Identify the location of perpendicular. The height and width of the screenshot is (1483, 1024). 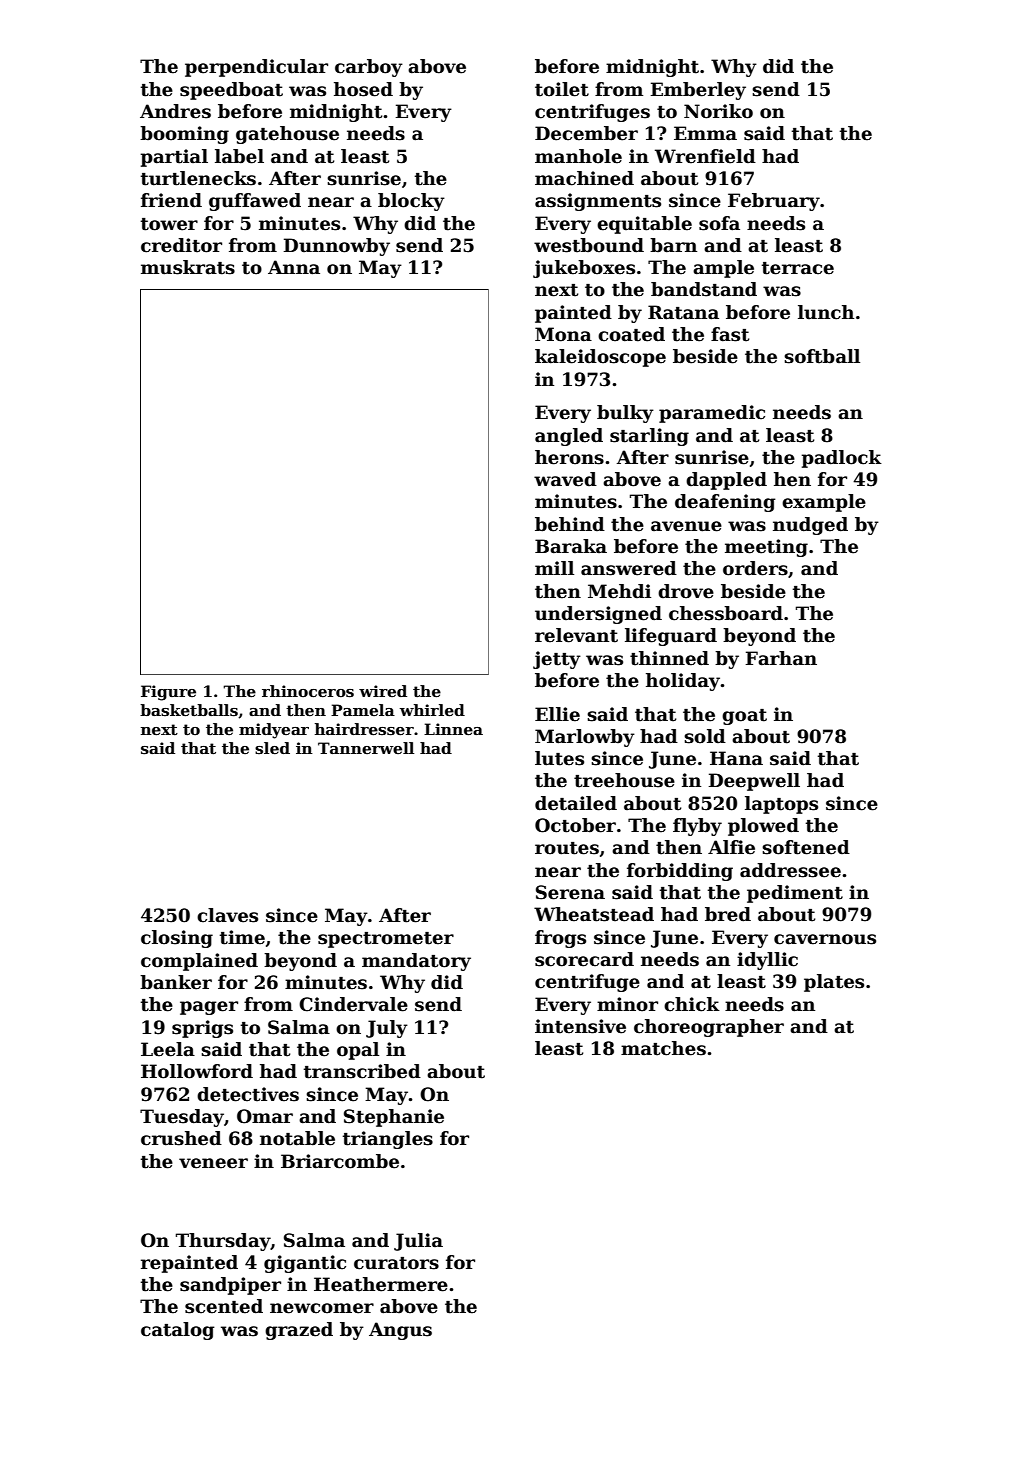
(256, 68).
